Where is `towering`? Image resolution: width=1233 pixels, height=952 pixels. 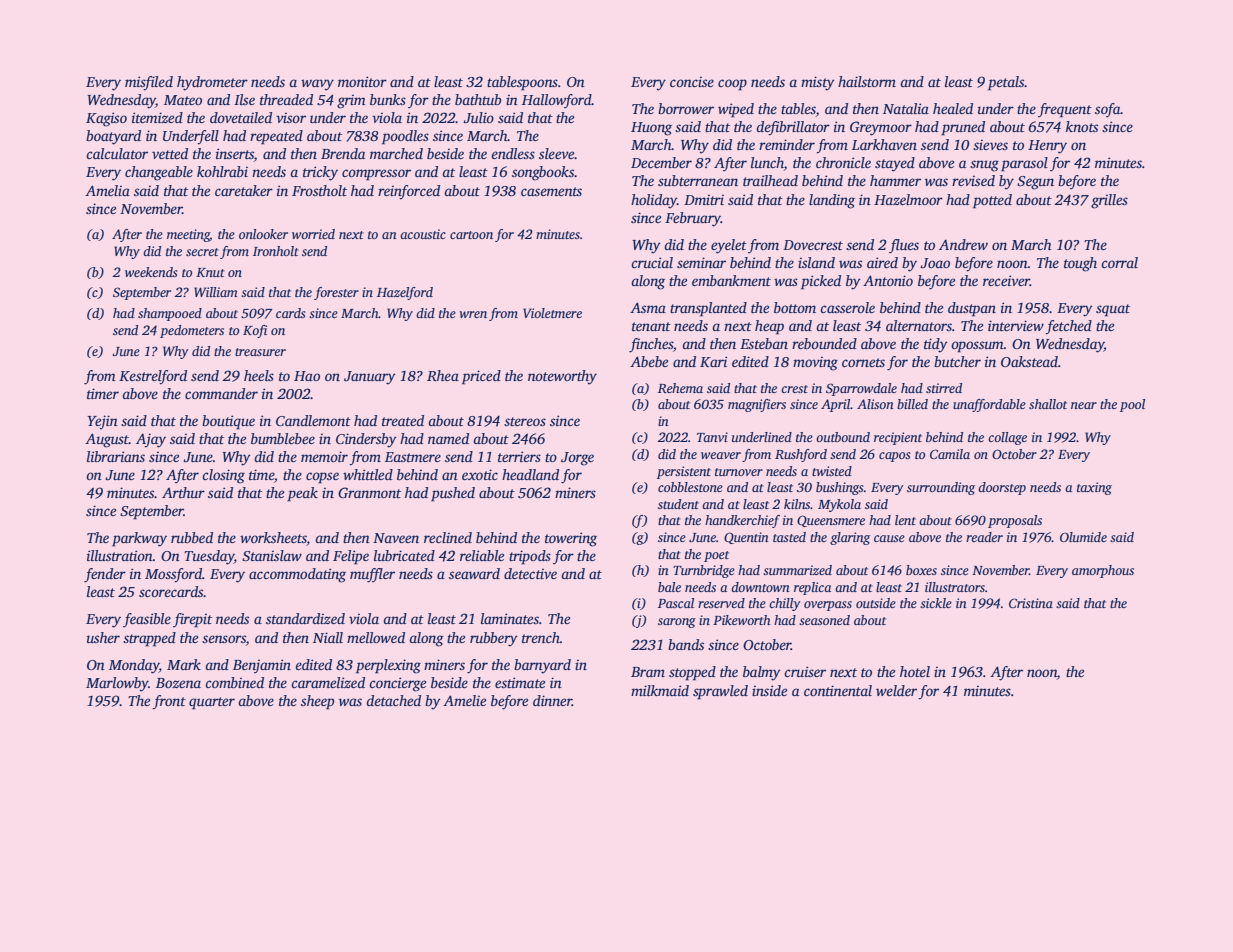 towering is located at coordinates (571, 539).
